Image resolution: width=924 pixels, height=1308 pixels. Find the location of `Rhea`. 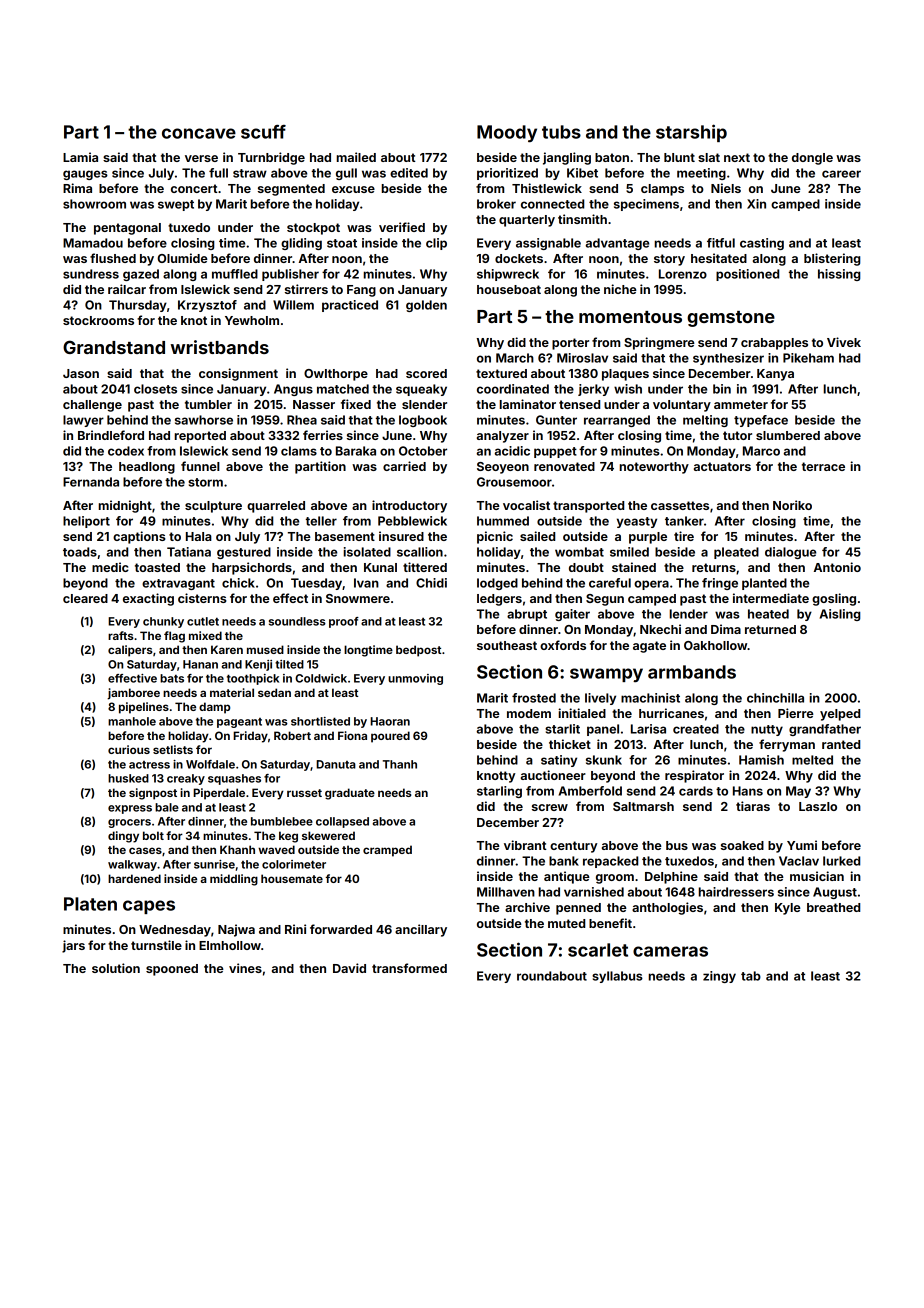

Rhea is located at coordinates (302, 420).
